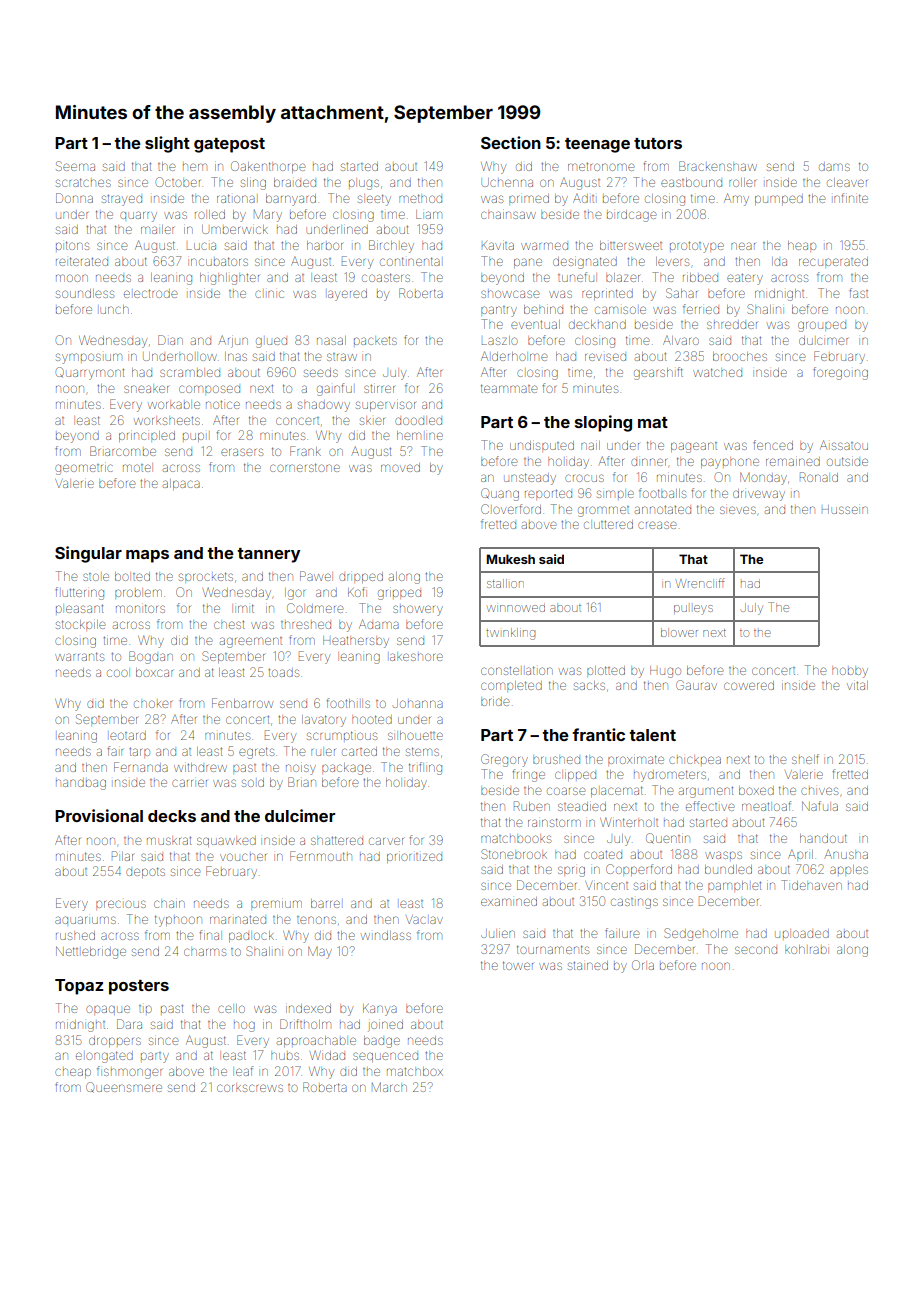  Describe the element at coordinates (498, 933) in the screenshot. I see `Julien` at that location.
